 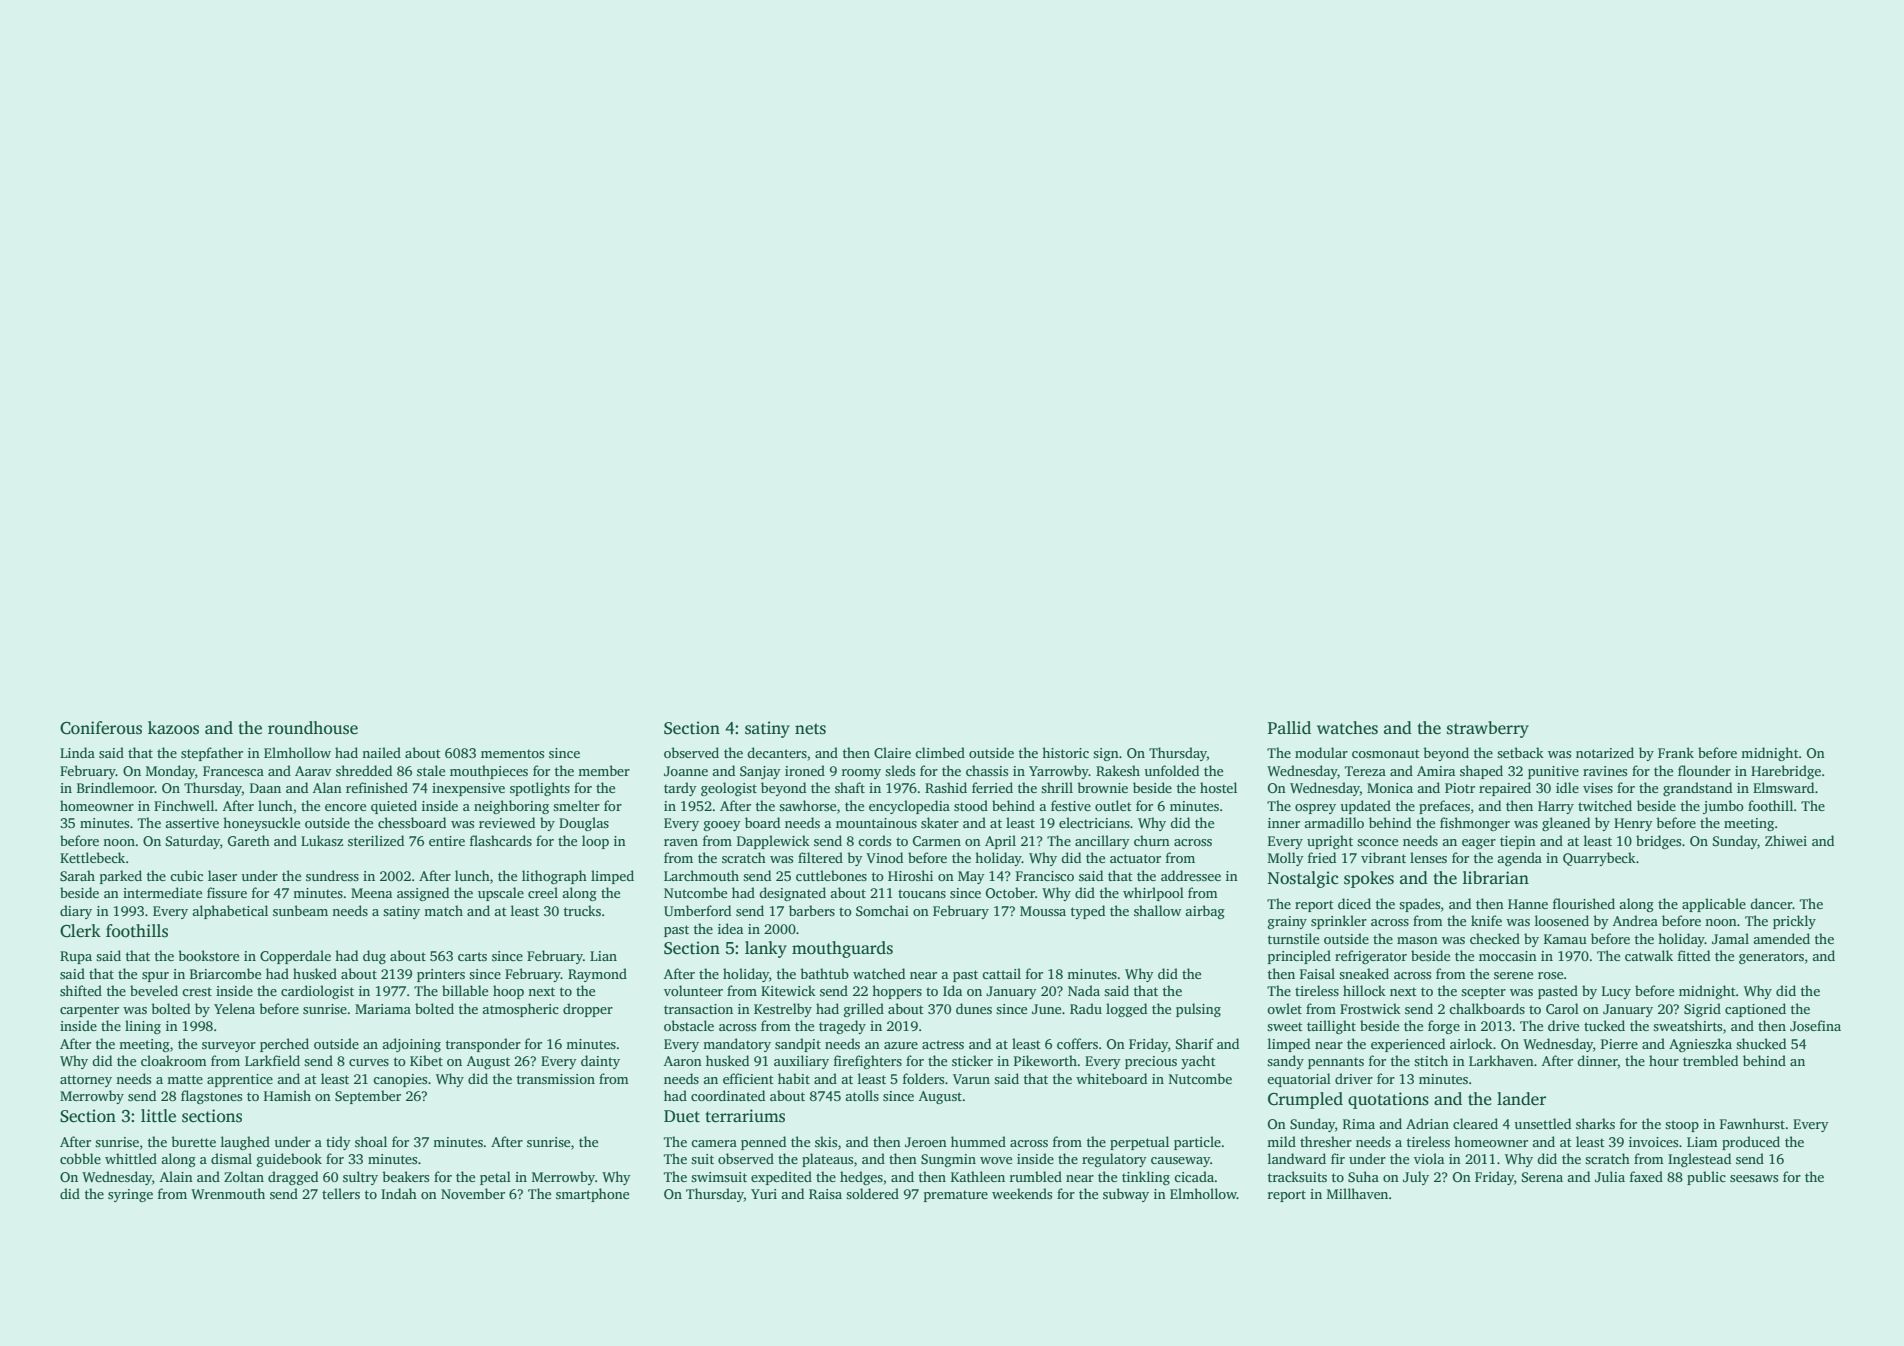 What do you see at coordinates (1550, 975) in the image?
I see `rose` at bounding box center [1550, 975].
